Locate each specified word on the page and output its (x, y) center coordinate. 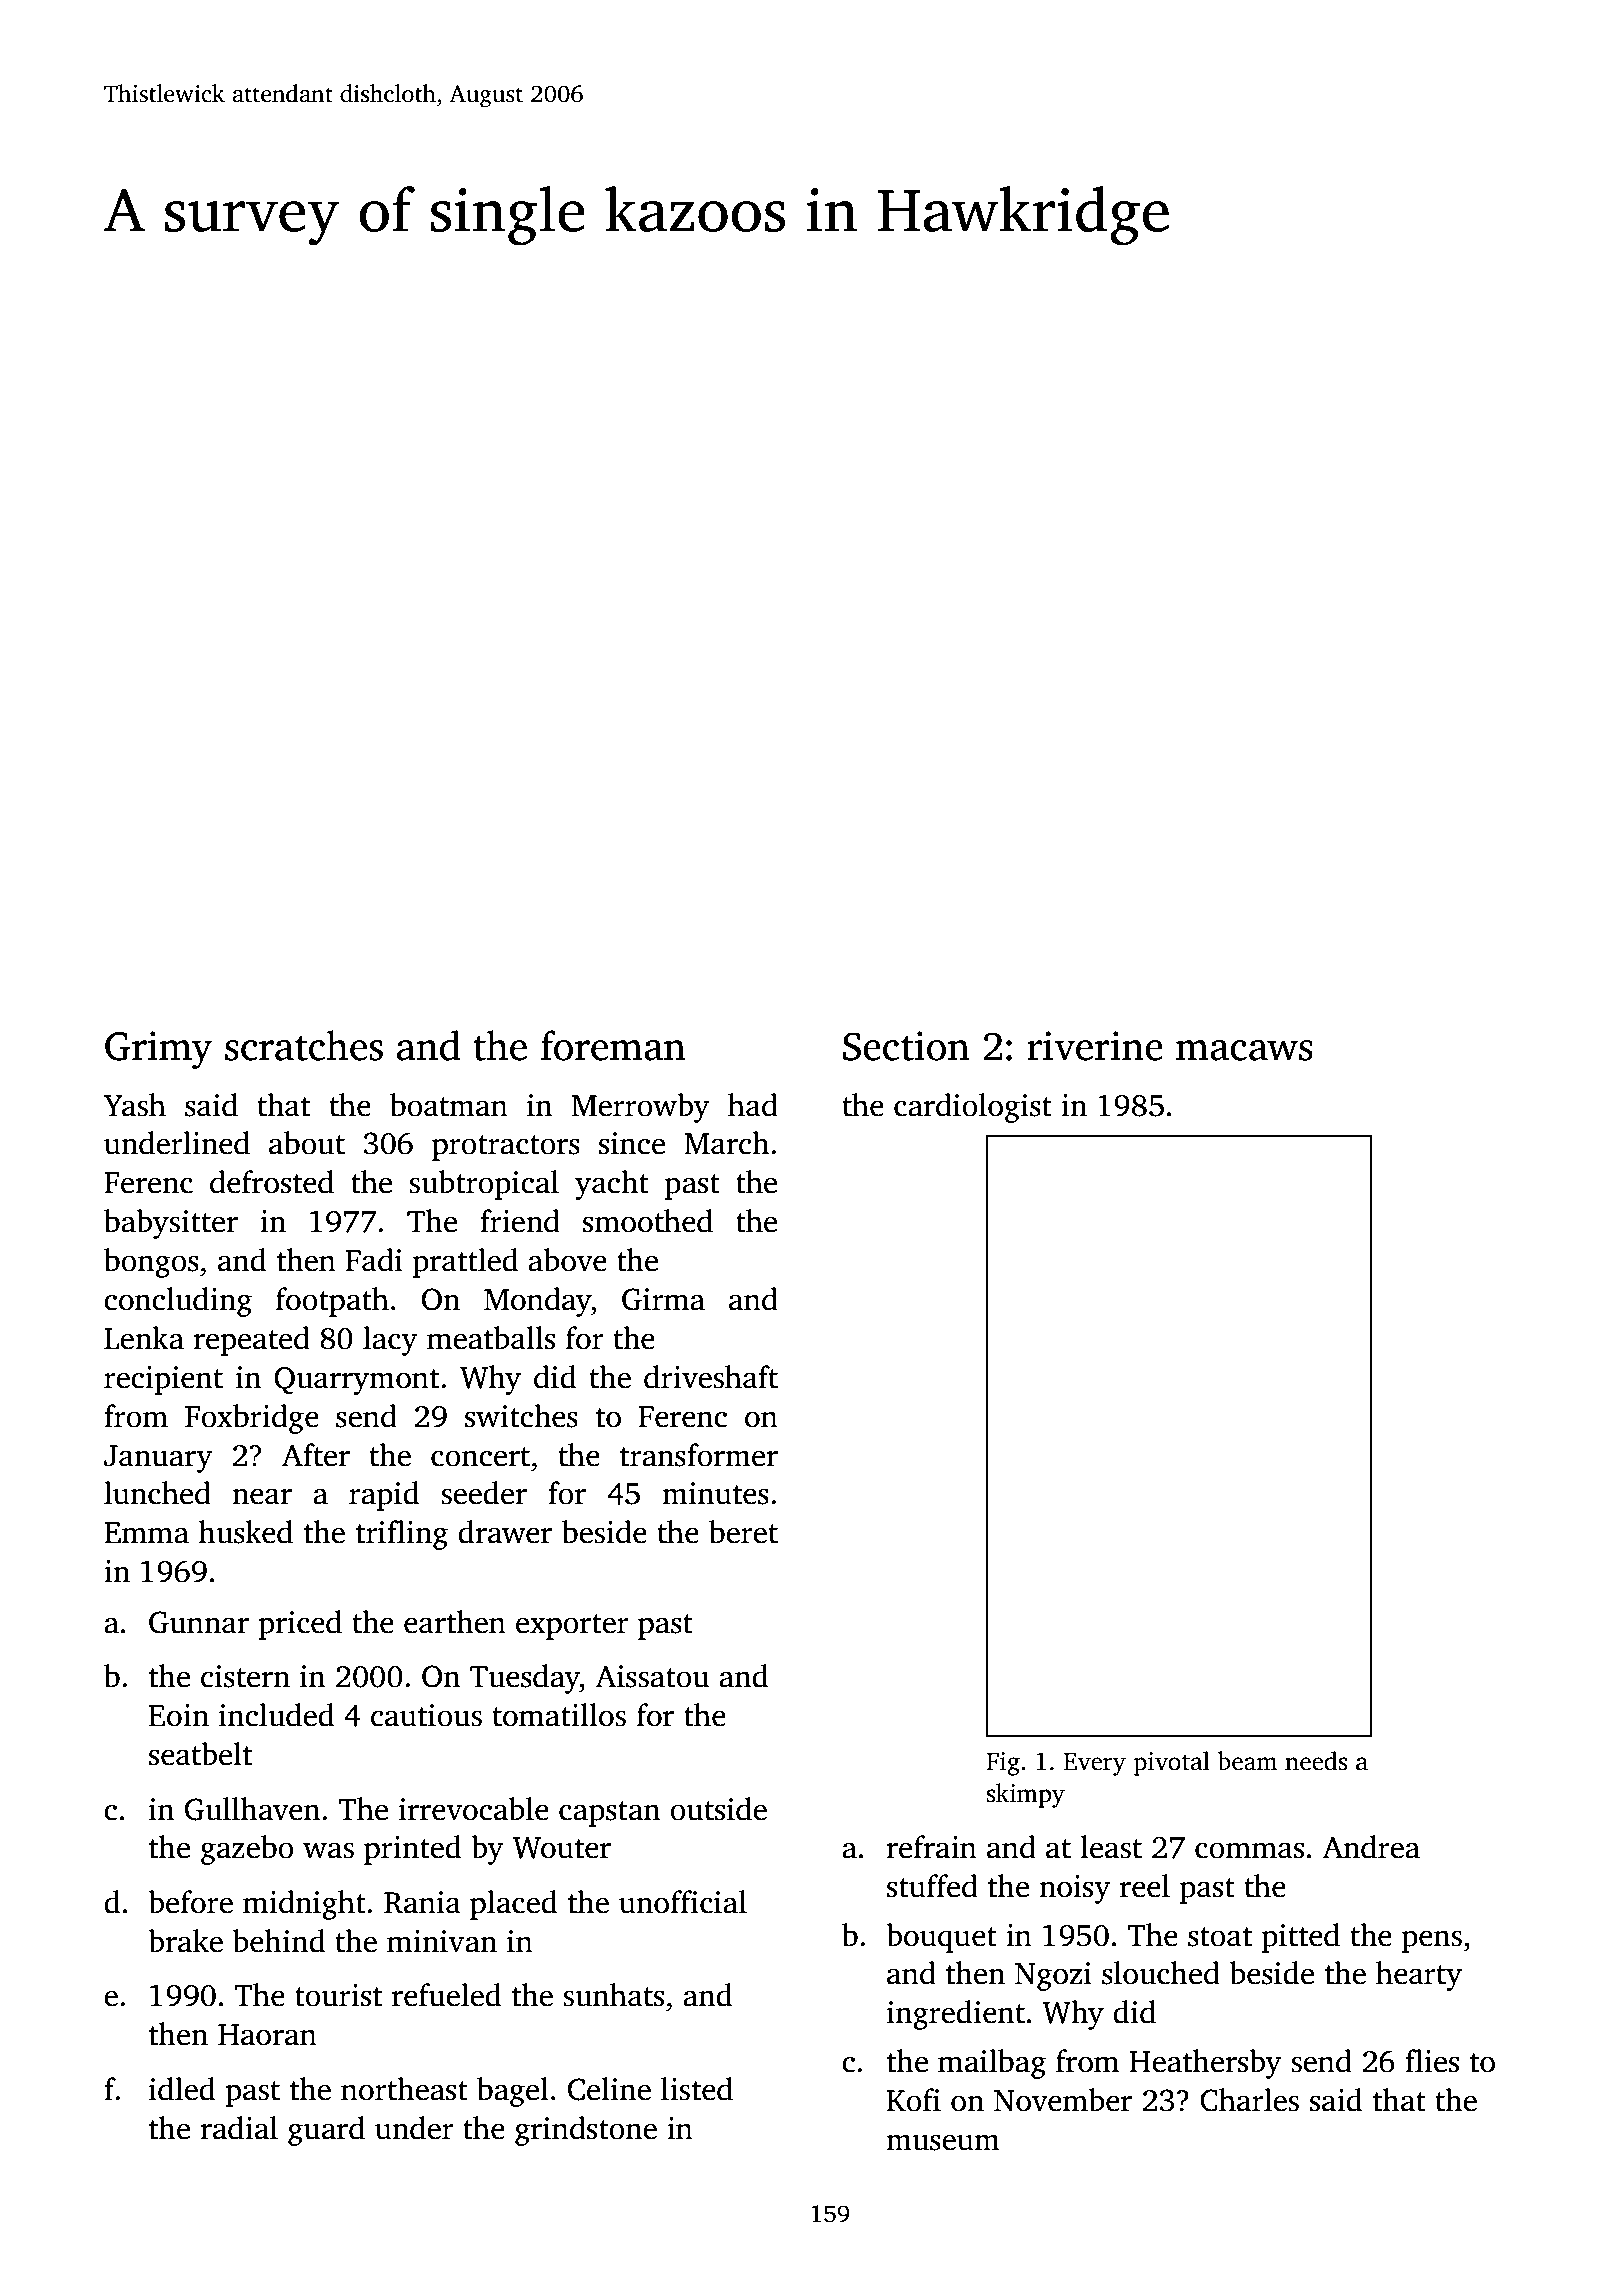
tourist (338, 1995)
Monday (537, 1302)
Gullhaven (252, 1809)
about (307, 1143)
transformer (699, 1455)
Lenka (144, 1338)
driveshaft (711, 1377)
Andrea (1371, 1847)
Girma (663, 1299)
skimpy (1026, 1795)
